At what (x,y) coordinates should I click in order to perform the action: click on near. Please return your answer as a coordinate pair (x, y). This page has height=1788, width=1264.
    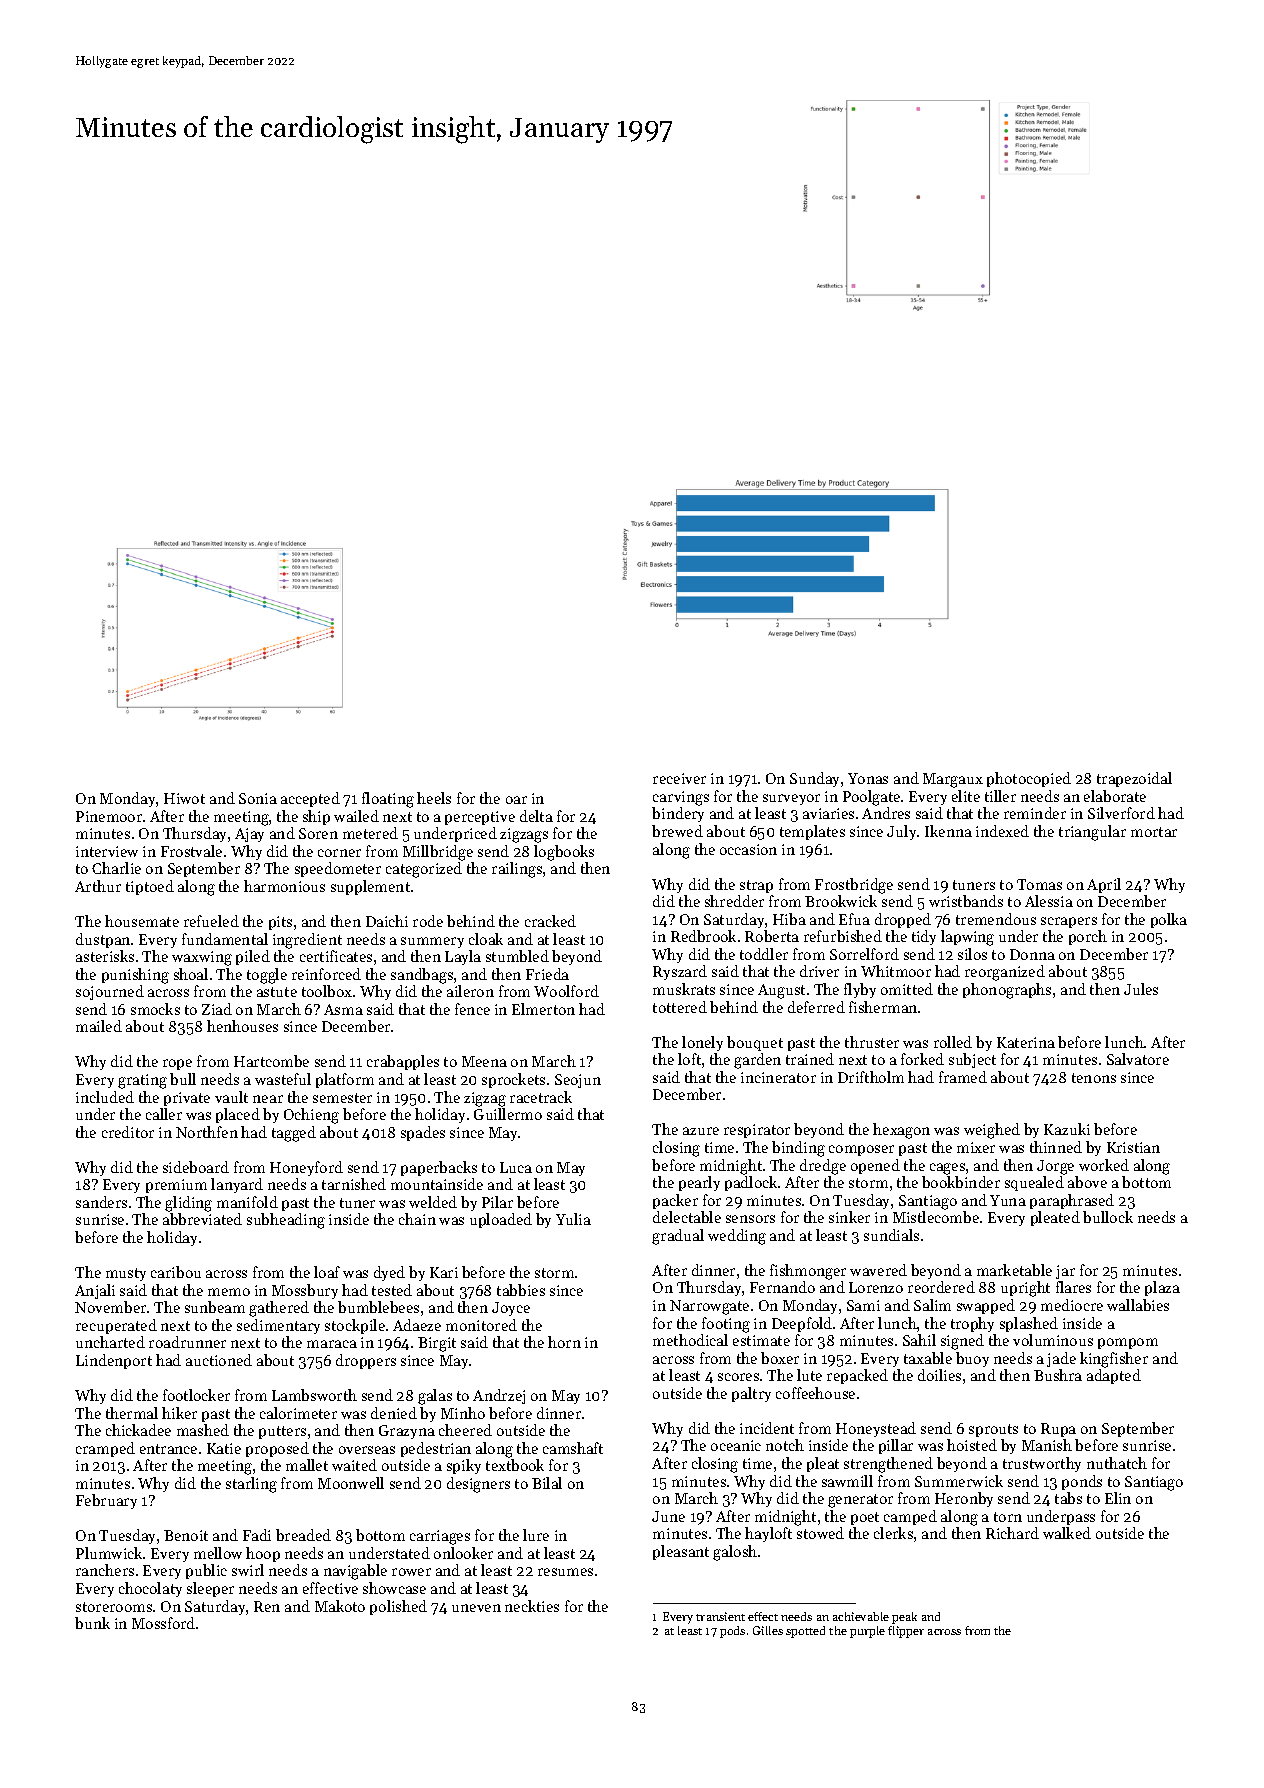
    Looking at the image, I should click on (268, 1099).
